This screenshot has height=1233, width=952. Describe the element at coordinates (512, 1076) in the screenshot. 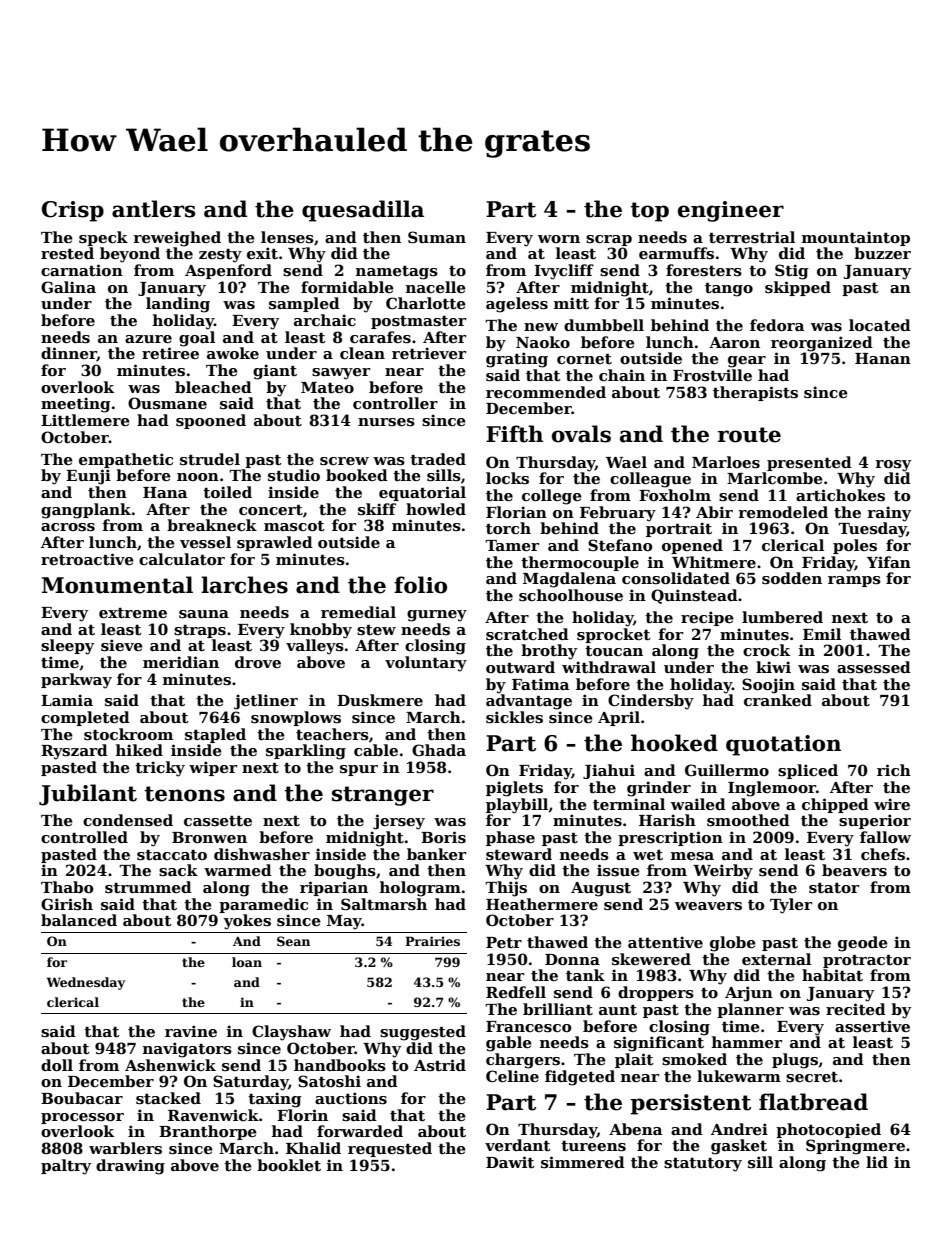

I see `Celine` at that location.
